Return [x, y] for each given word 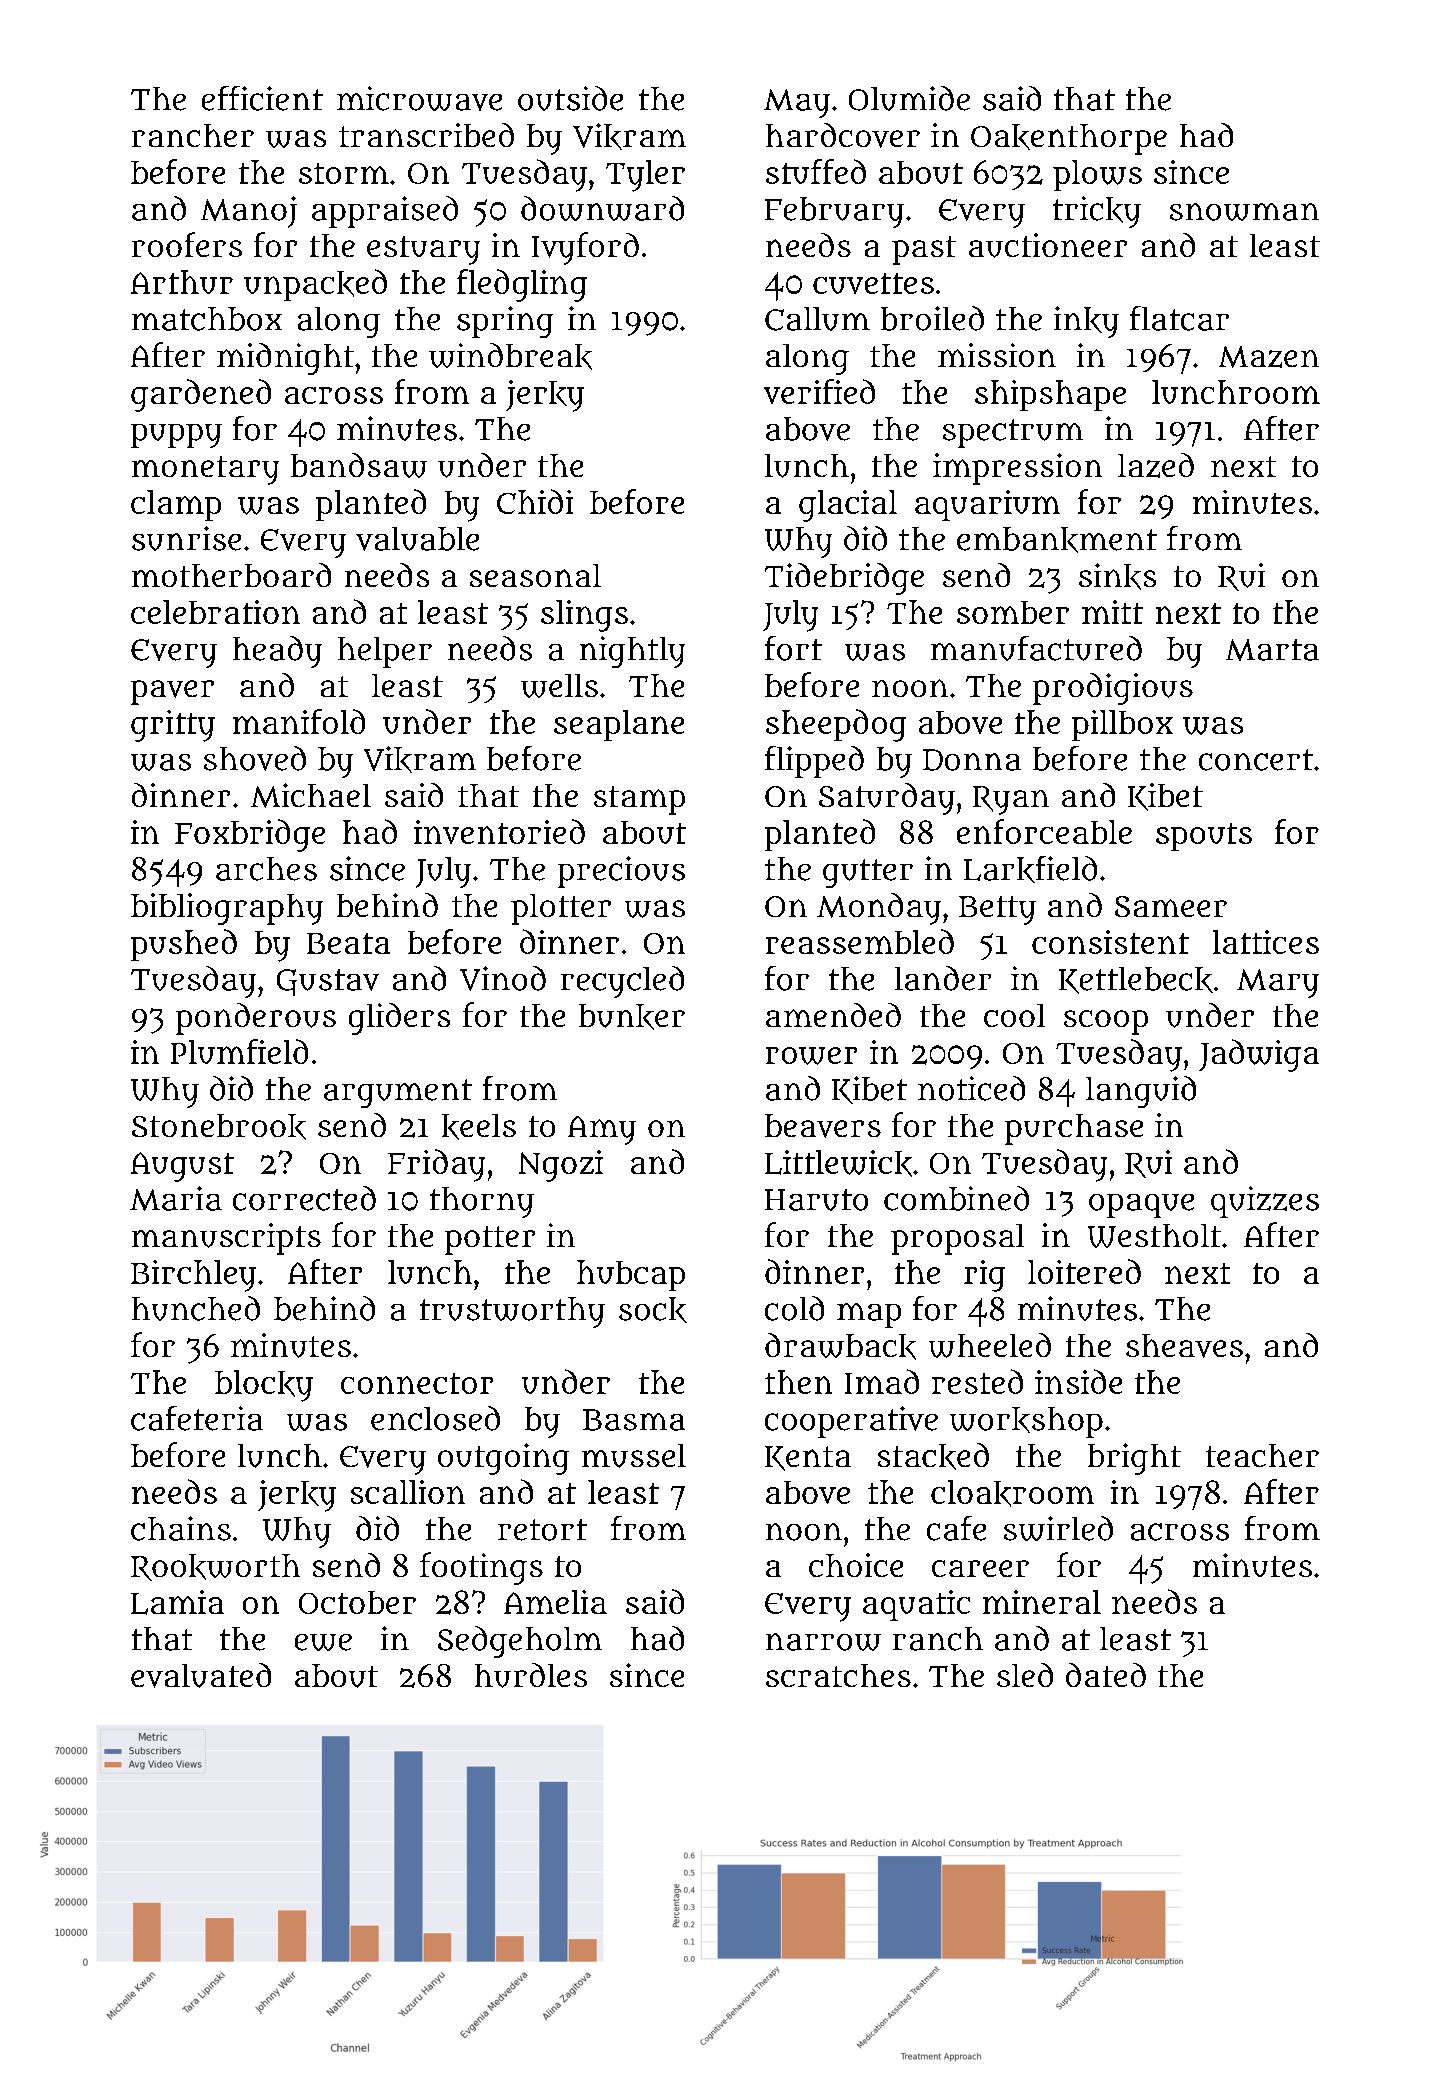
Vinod [503, 978]
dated [1106, 1675]
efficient [262, 98]
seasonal [535, 575]
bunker [632, 1017]
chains [181, 1528]
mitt [1112, 612]
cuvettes [873, 283]
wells [559, 686]
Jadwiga [1259, 1055]
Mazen [1269, 357]
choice [856, 1565]
